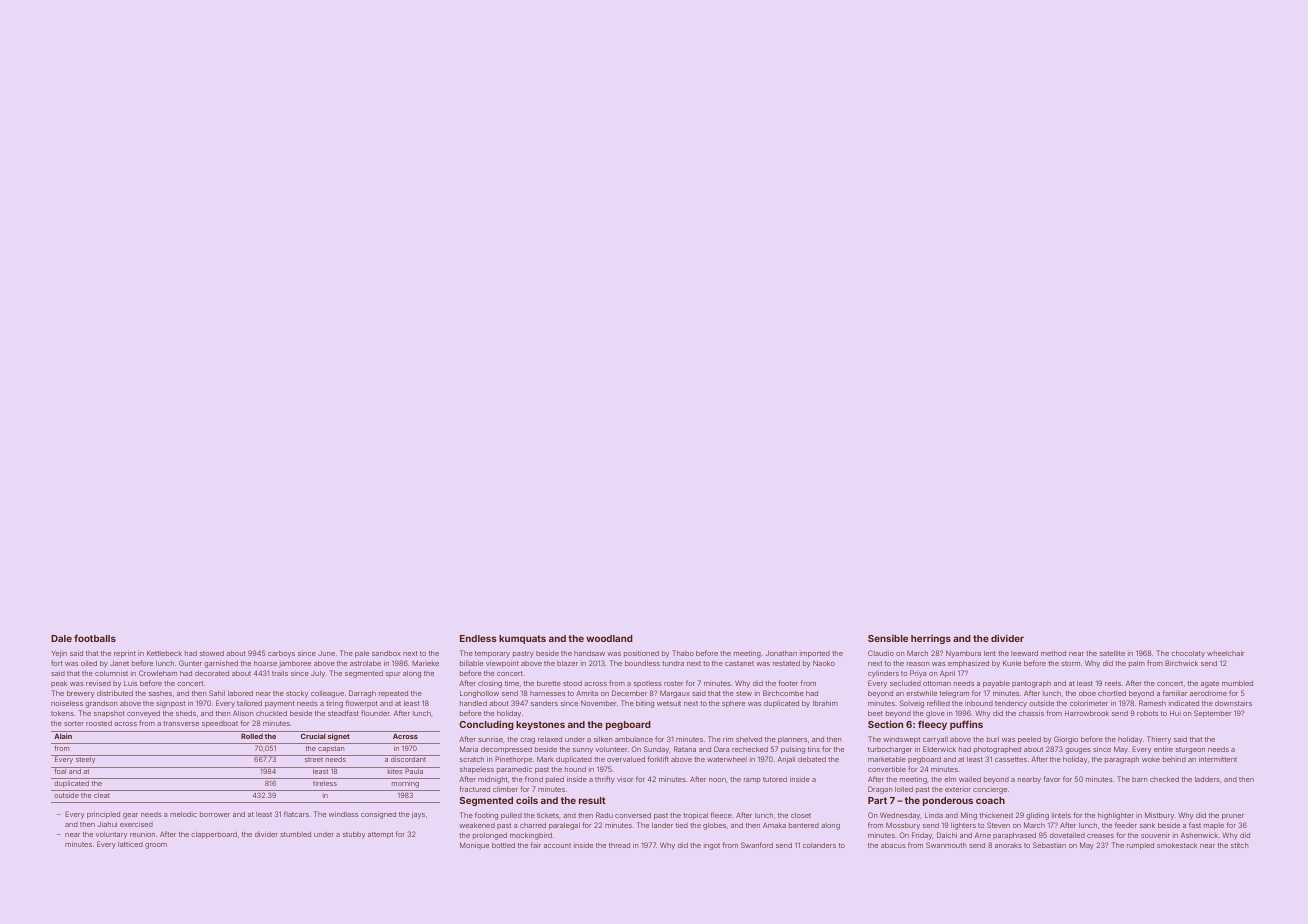 The width and height of the page is (1308, 924). Describe the element at coordinates (931, 639) in the page. I see `herrings` at that location.
